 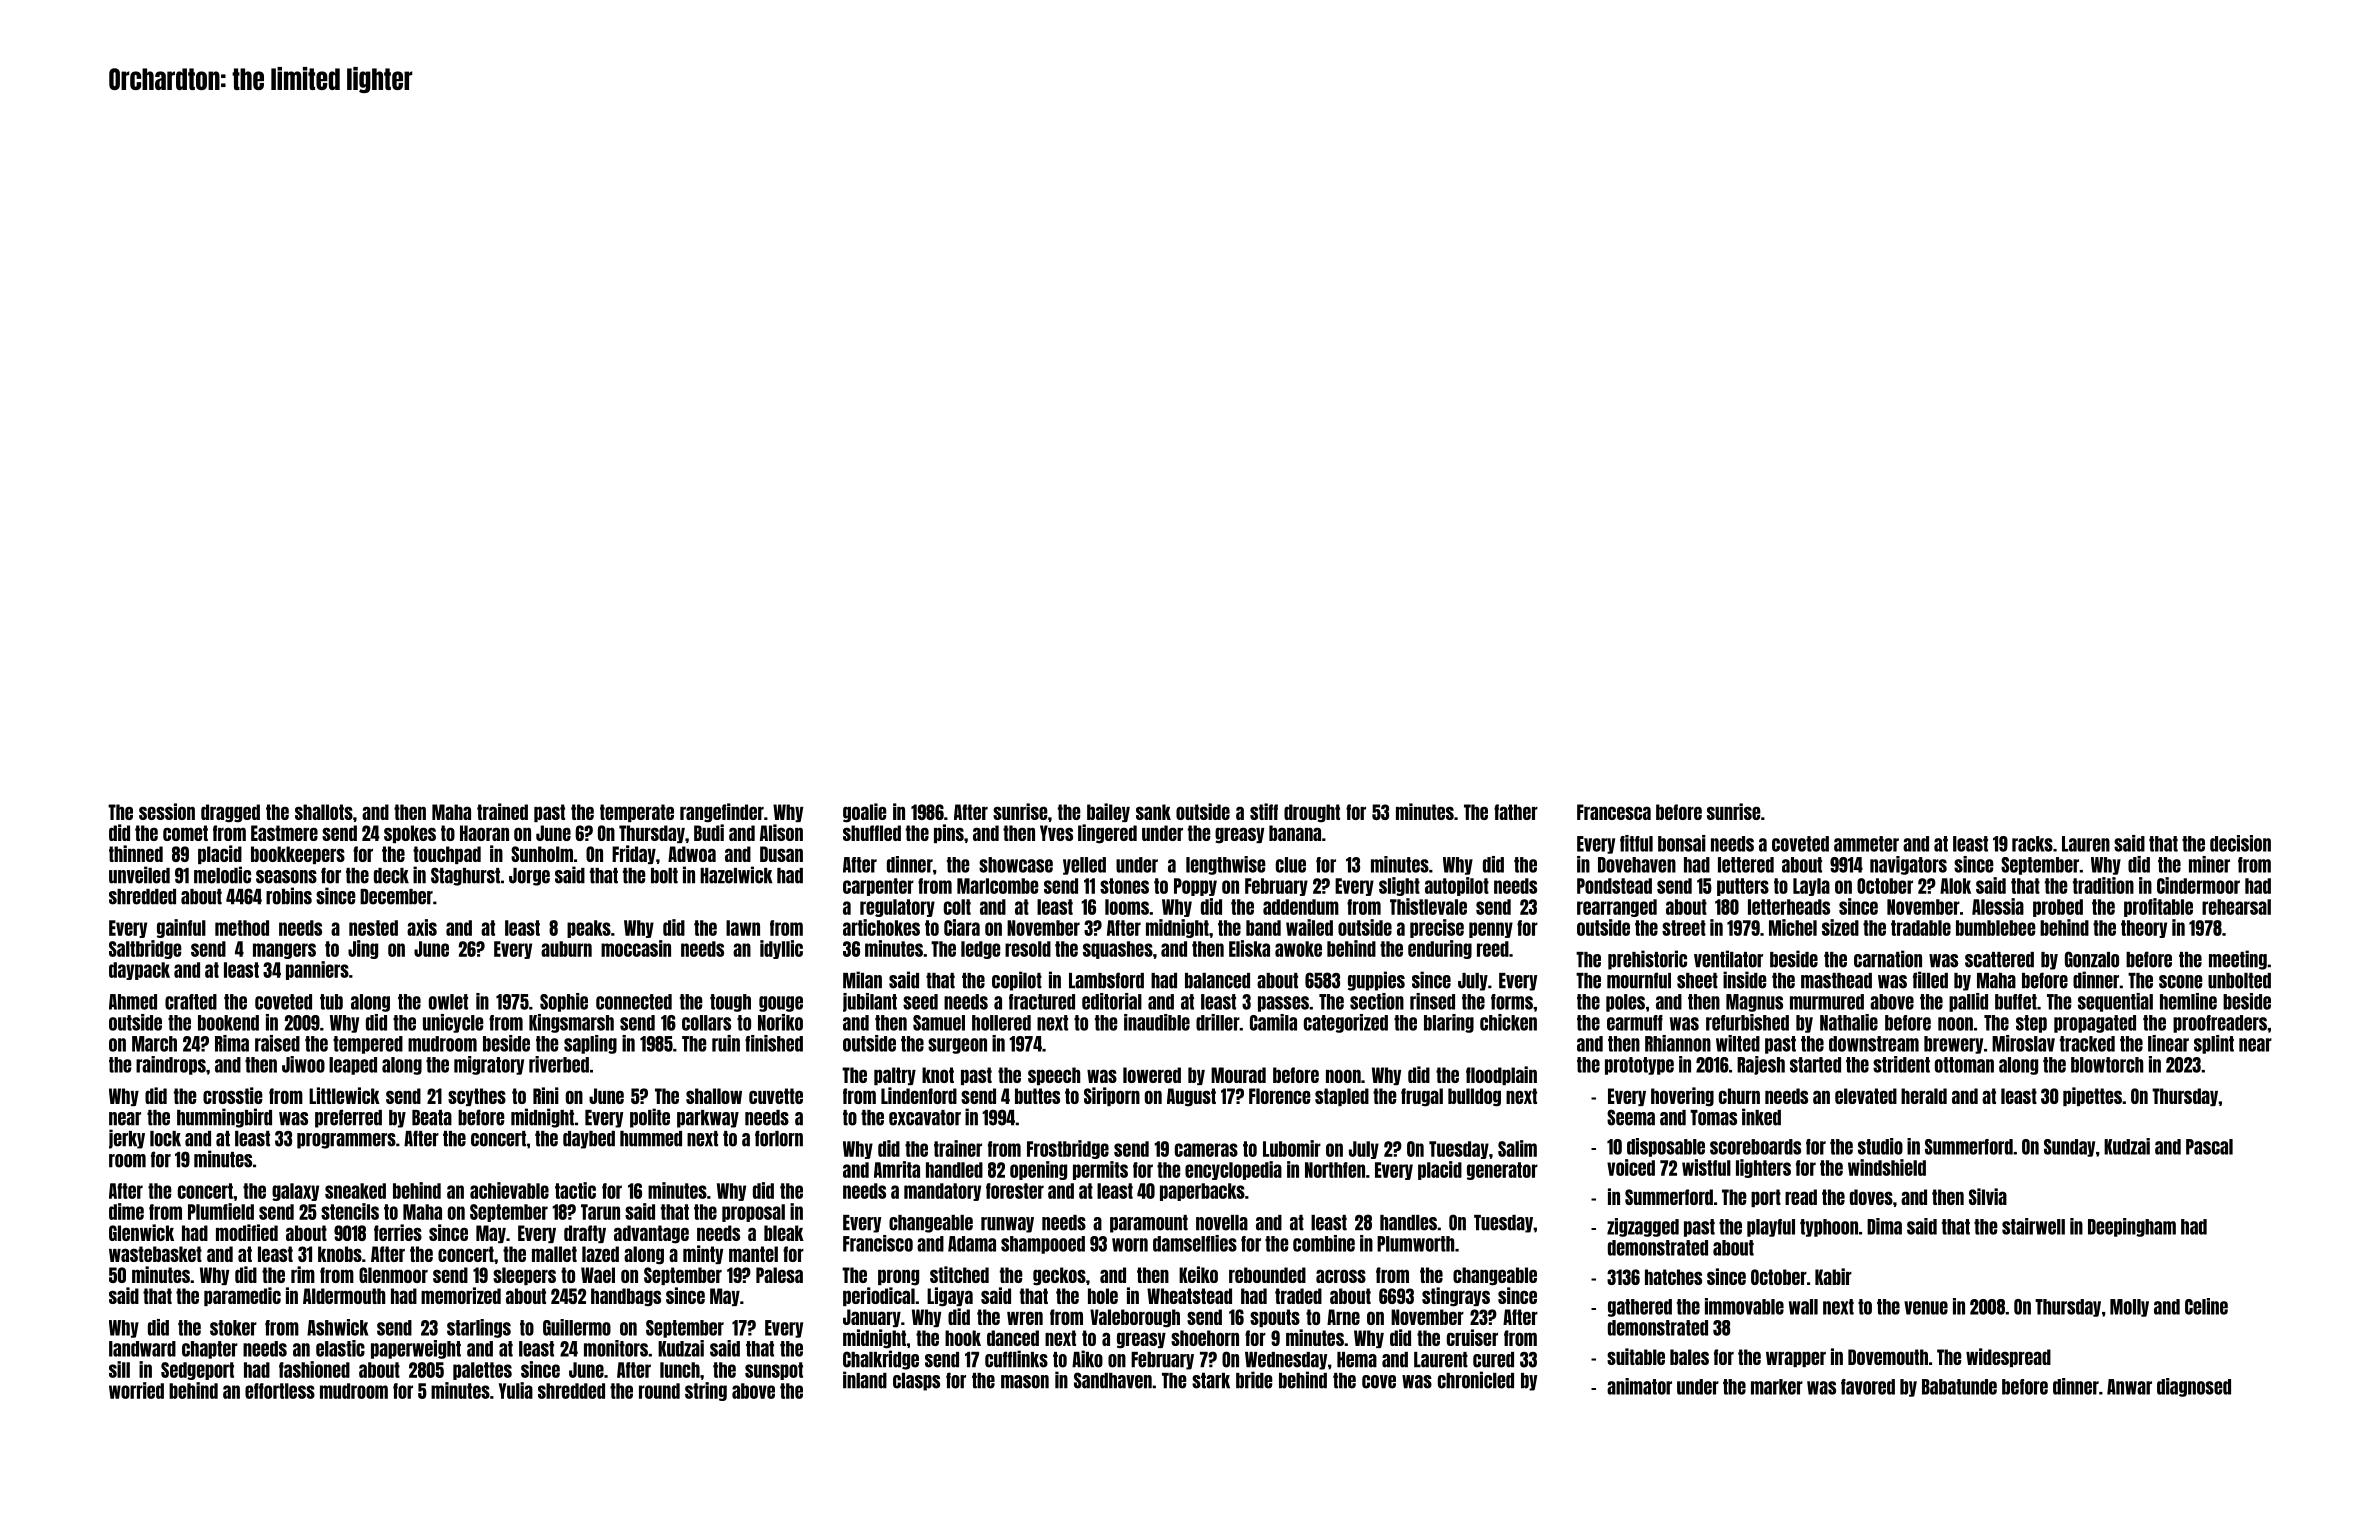 What do you see at coordinates (1908, 865) in the document?
I see `navigators` at bounding box center [1908, 865].
